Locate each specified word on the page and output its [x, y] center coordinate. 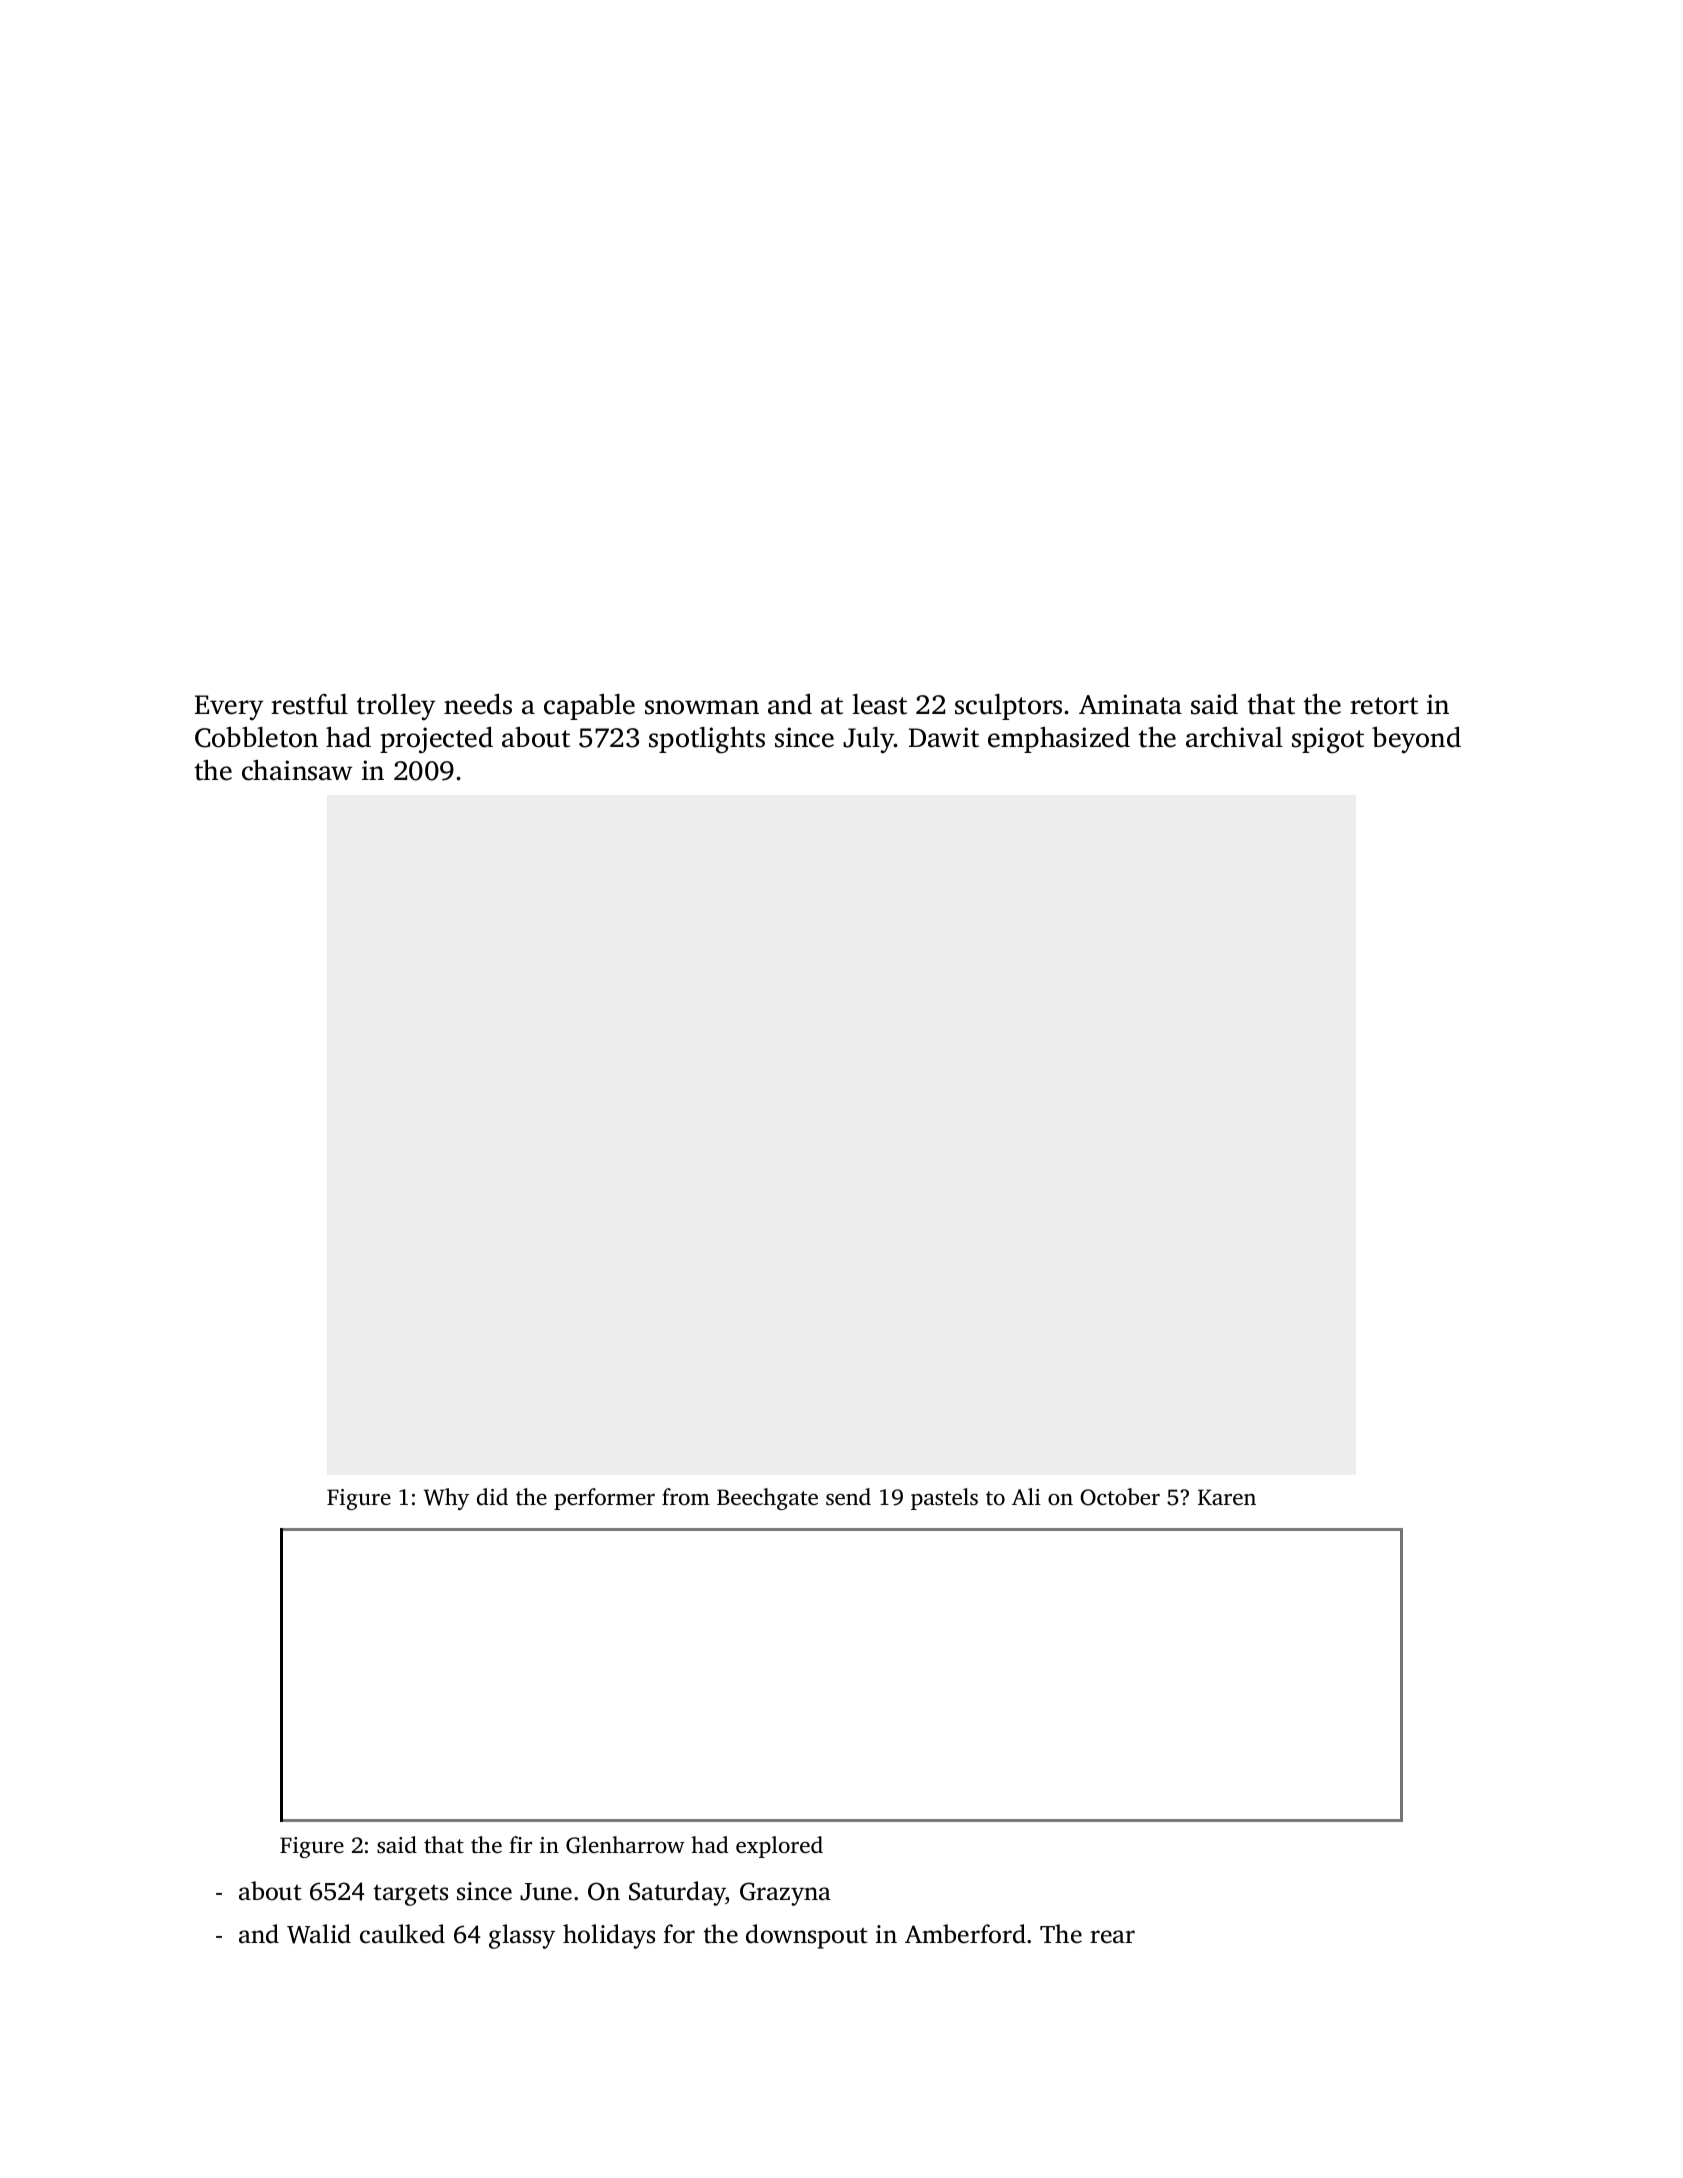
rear [1112, 1937]
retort [1384, 706]
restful [309, 704]
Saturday [677, 1893]
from [686, 1496]
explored [779, 1847]
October [1120, 1497]
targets [410, 1895]
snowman [702, 707]
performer [604, 1499]
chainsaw [297, 770]
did [492, 1496]
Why [446, 1499]
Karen [1227, 1497]
